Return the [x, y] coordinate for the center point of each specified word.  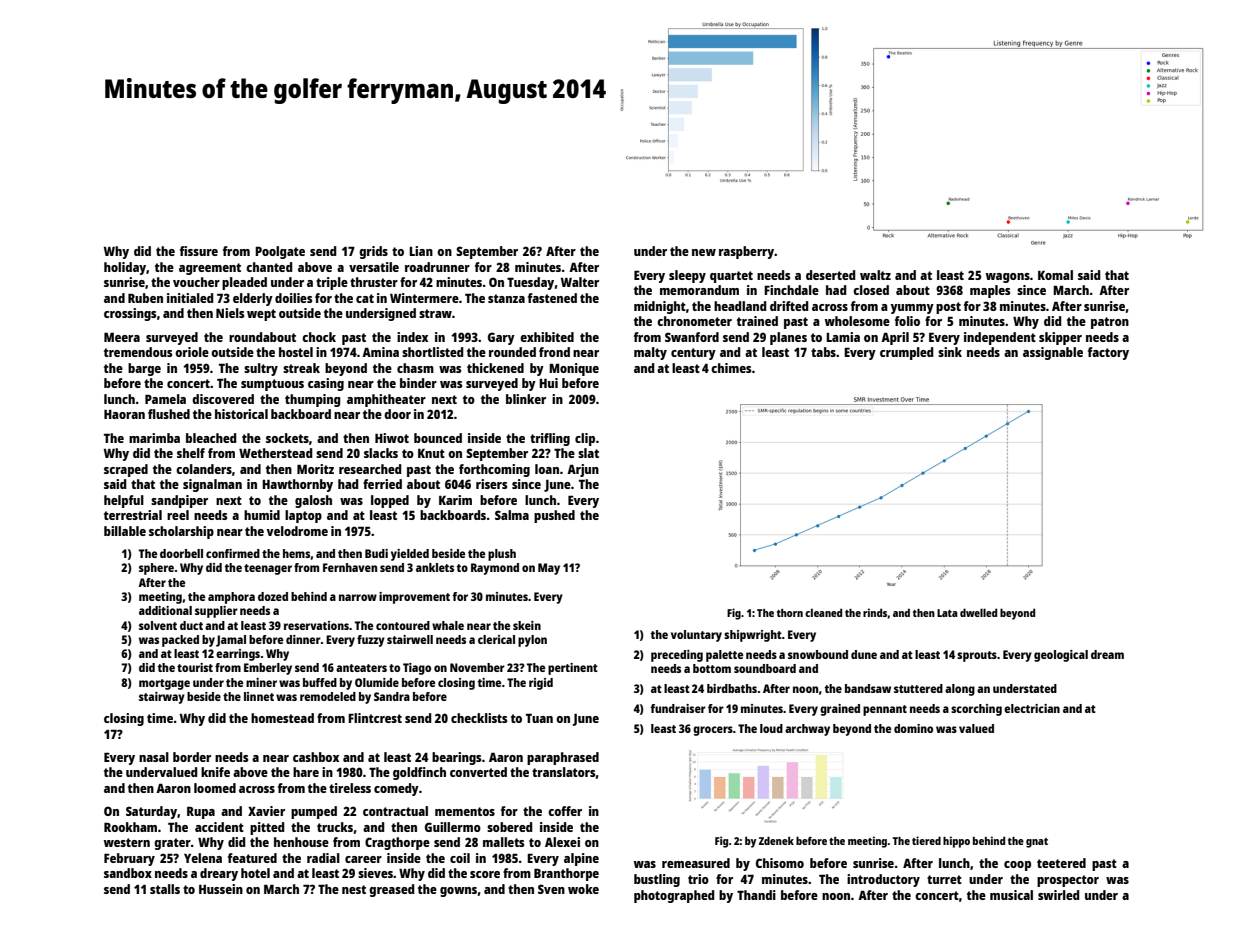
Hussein [221, 889]
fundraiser [678, 708]
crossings [130, 314]
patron [1110, 323]
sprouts [977, 656]
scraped [126, 470]
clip [585, 439]
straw [435, 313]
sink [950, 352]
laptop [303, 516]
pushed [554, 516]
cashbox [316, 757]
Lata [947, 613]
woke [583, 889]
